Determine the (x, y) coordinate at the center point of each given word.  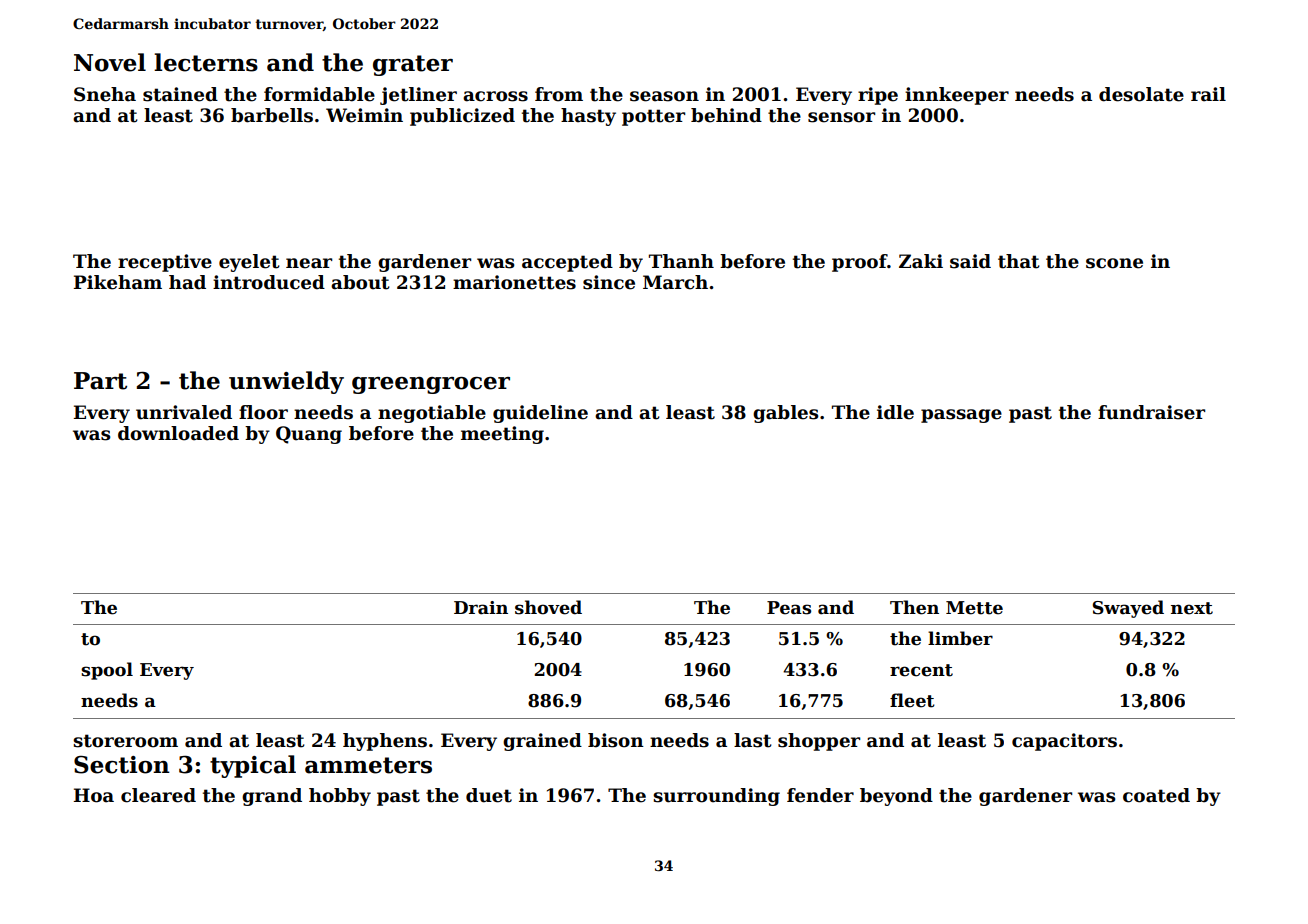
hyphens (385, 742)
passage (961, 416)
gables (786, 414)
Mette (974, 608)
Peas (789, 608)
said (970, 261)
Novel (110, 62)
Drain (481, 608)
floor (263, 412)
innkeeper (957, 96)
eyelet (249, 263)
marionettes (514, 282)
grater (413, 65)
